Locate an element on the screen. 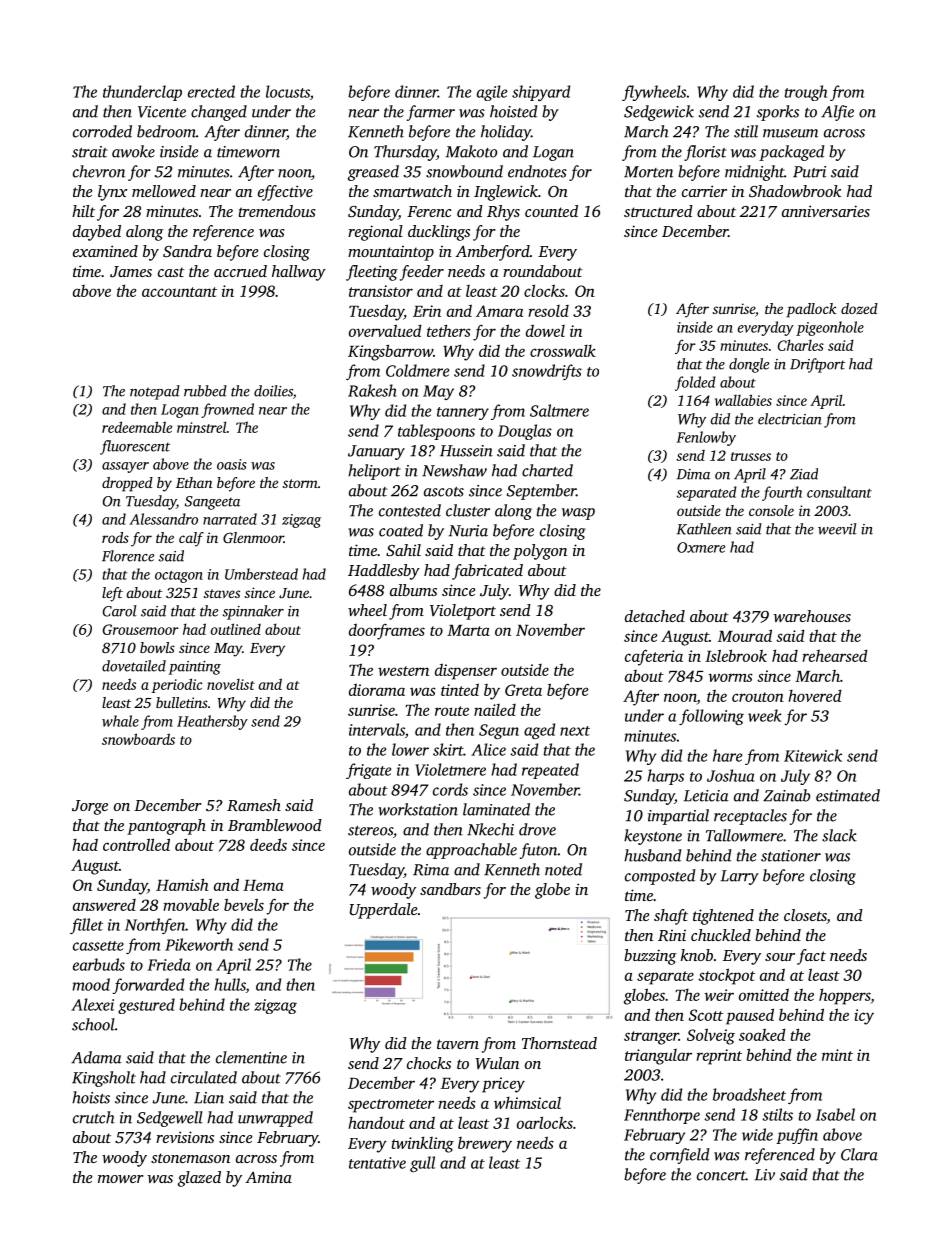  hilt is located at coordinates (83, 211).
